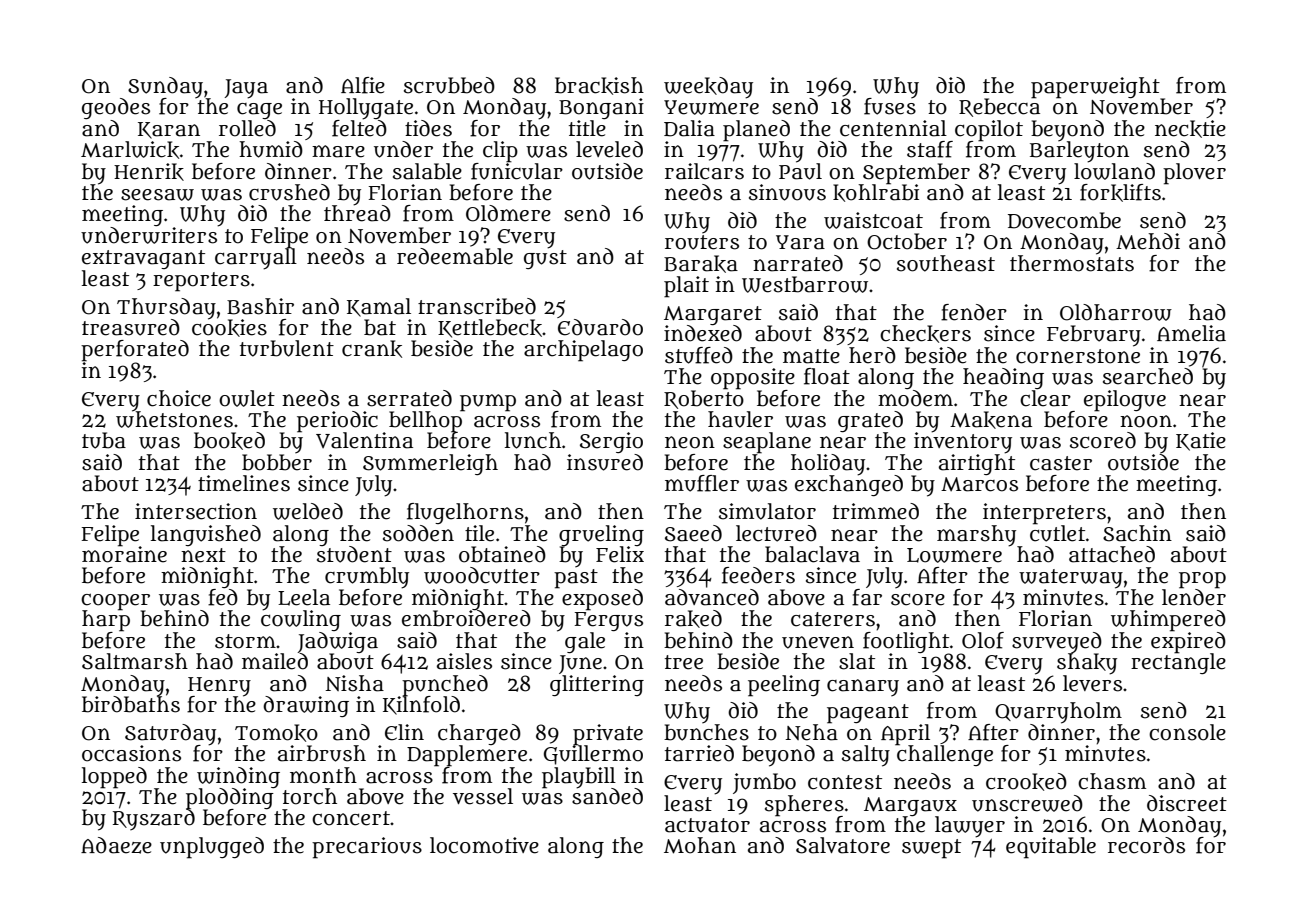 The height and width of the page is (924, 1308). What do you see at coordinates (1146, 845) in the page?
I see `records` at bounding box center [1146, 845].
